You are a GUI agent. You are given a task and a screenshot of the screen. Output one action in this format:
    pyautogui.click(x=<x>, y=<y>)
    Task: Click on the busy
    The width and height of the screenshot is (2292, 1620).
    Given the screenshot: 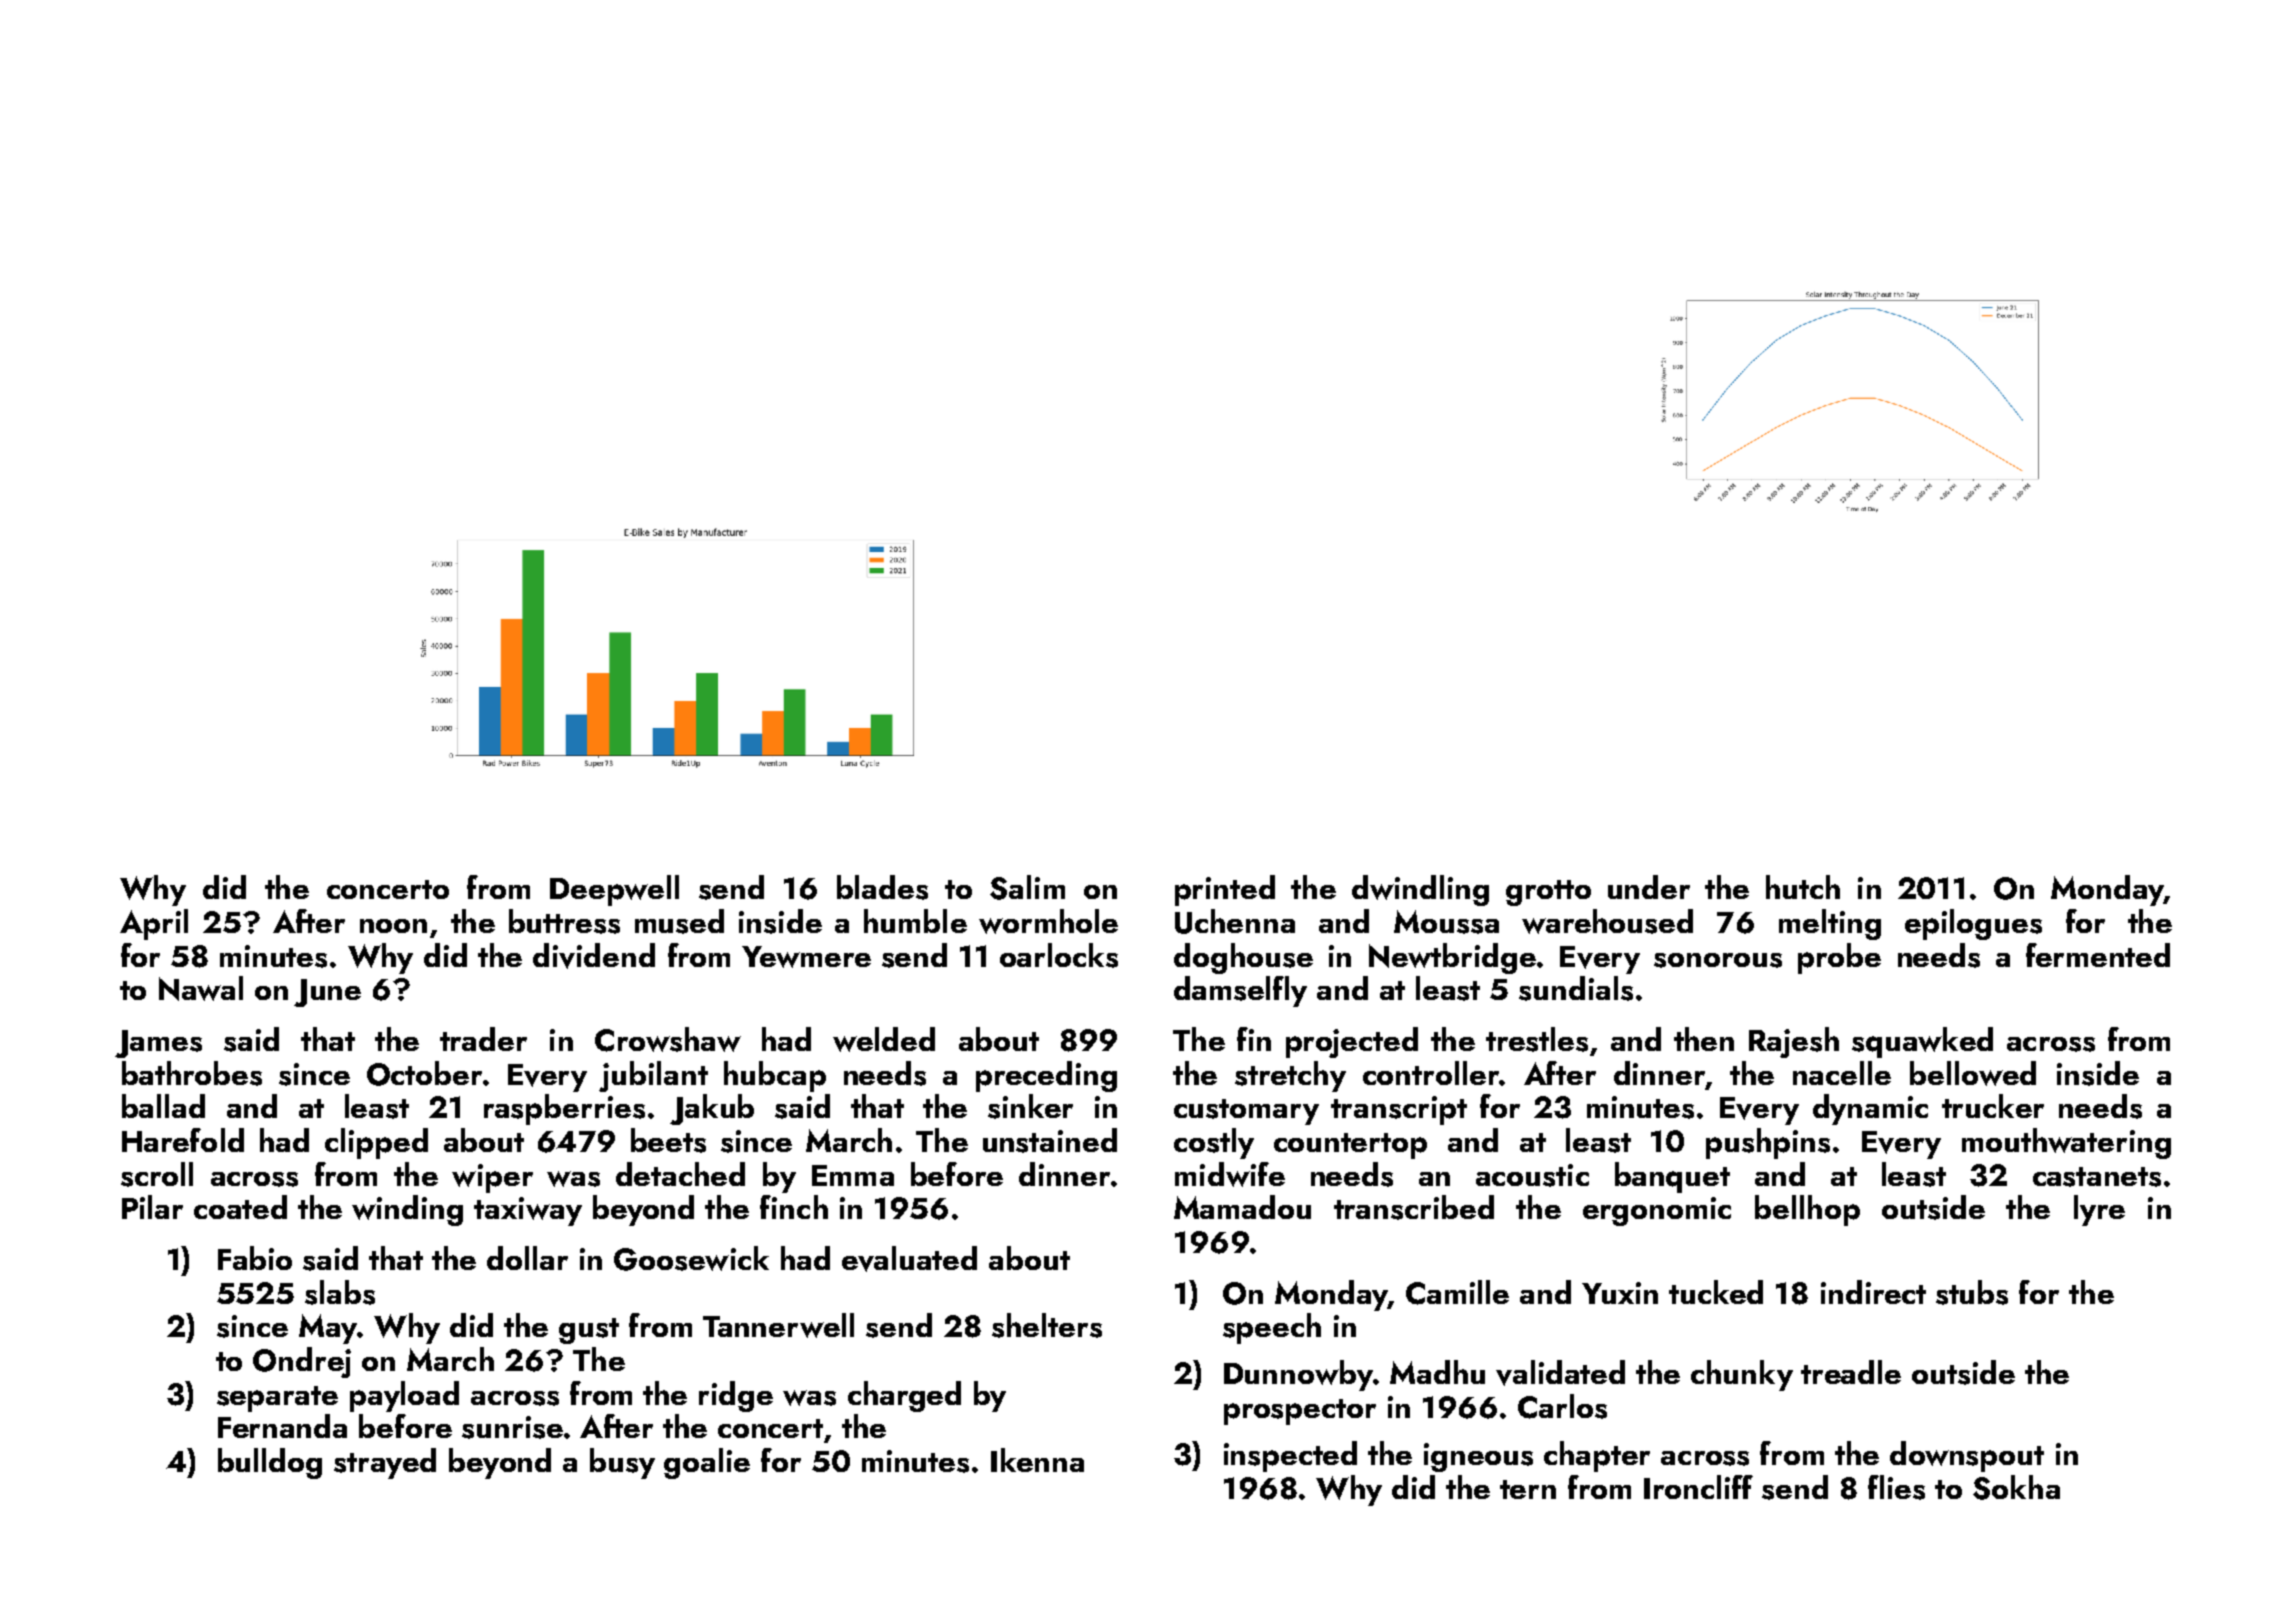 What is the action you would take?
    pyautogui.click(x=622, y=1463)
